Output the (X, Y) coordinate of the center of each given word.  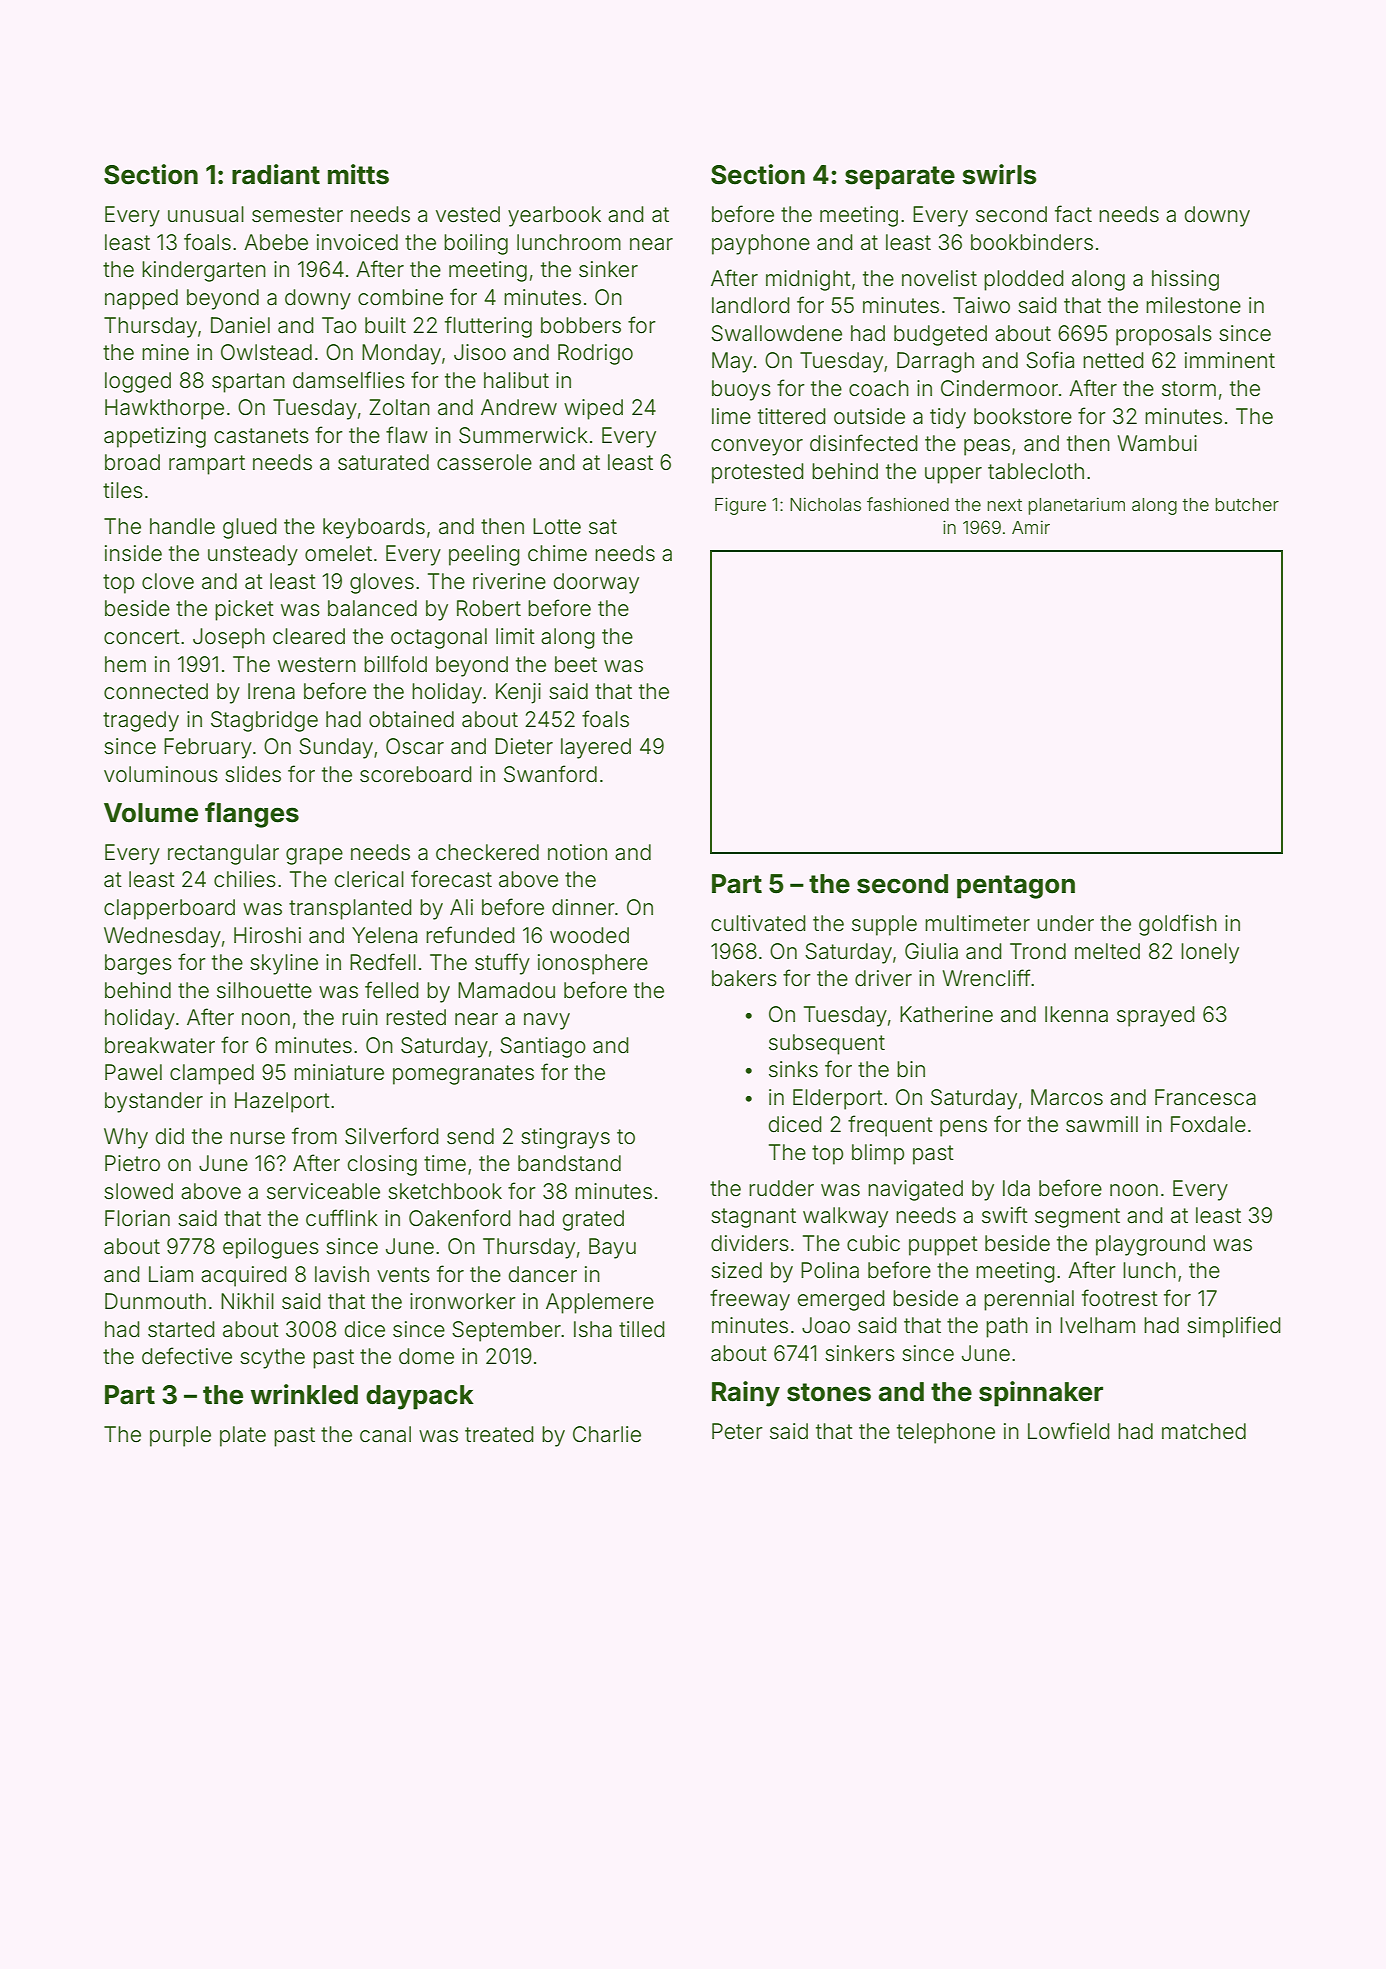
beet (576, 664)
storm (1189, 389)
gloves (382, 583)
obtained (411, 719)
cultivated (758, 923)
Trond (1038, 951)
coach (879, 388)
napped (141, 299)
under (1065, 923)
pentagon (1016, 887)
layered (596, 748)
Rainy (746, 1394)
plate (243, 1436)
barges (138, 964)
